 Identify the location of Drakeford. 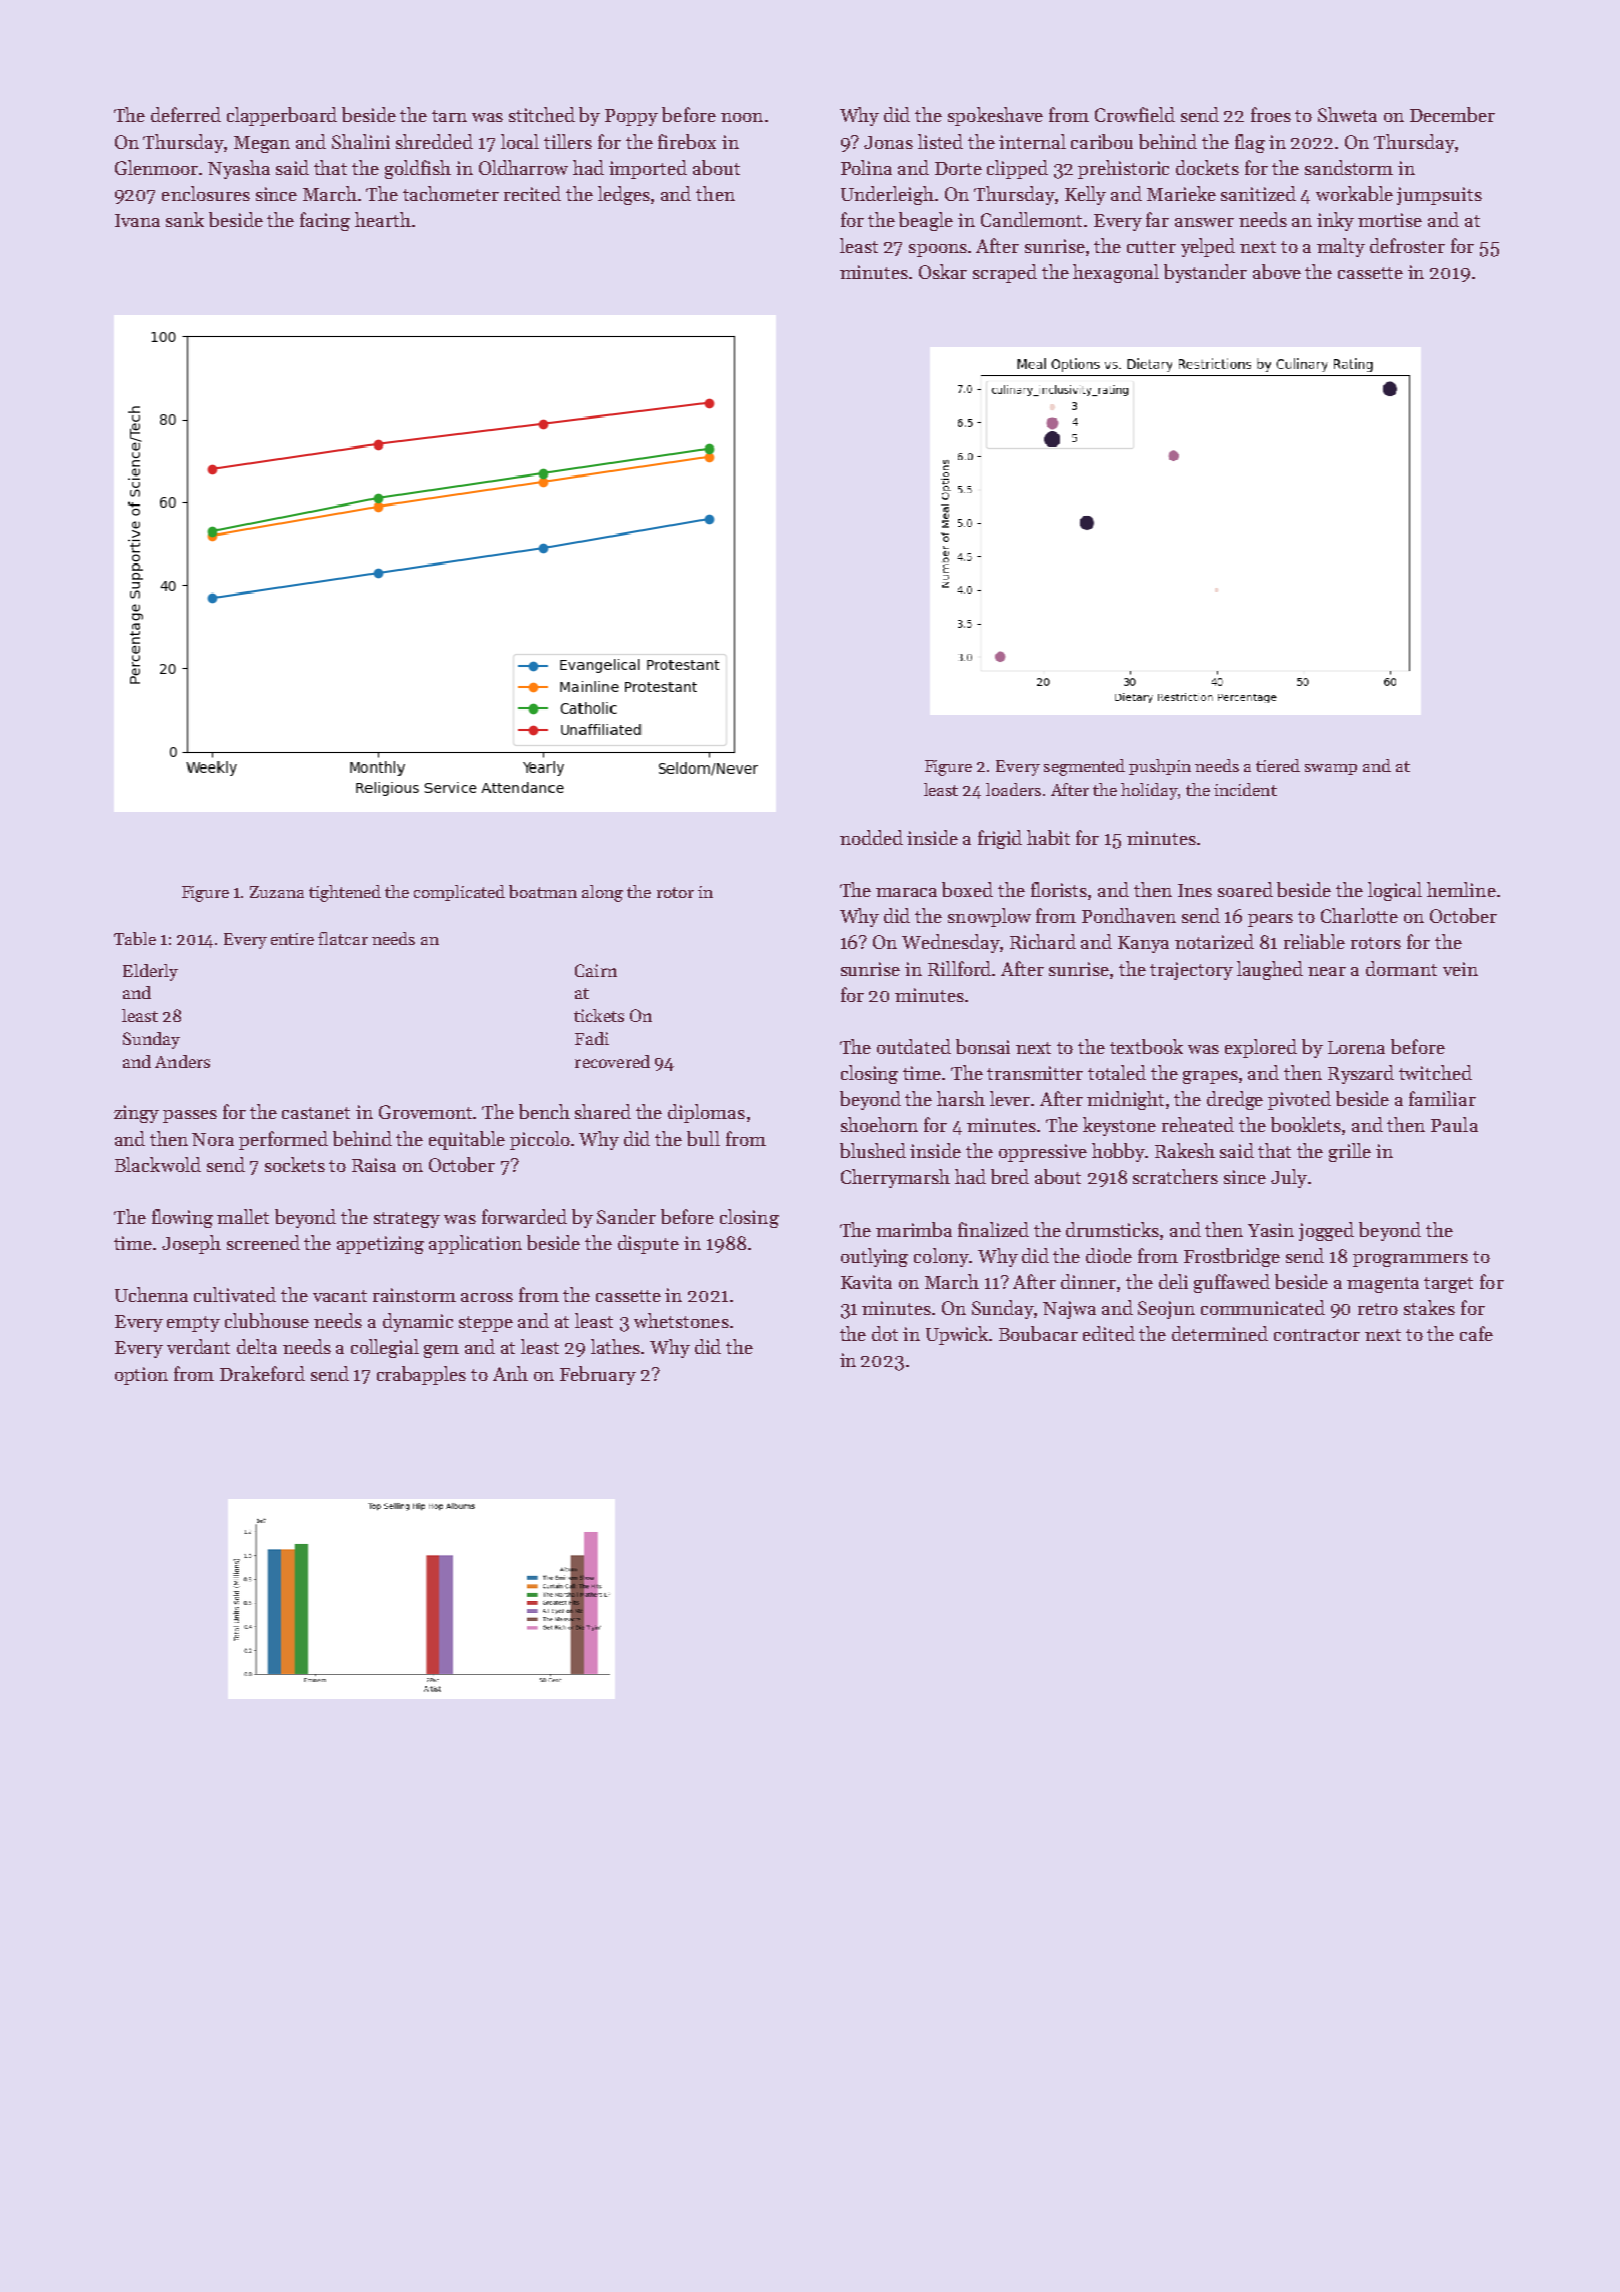
(262, 1373).
